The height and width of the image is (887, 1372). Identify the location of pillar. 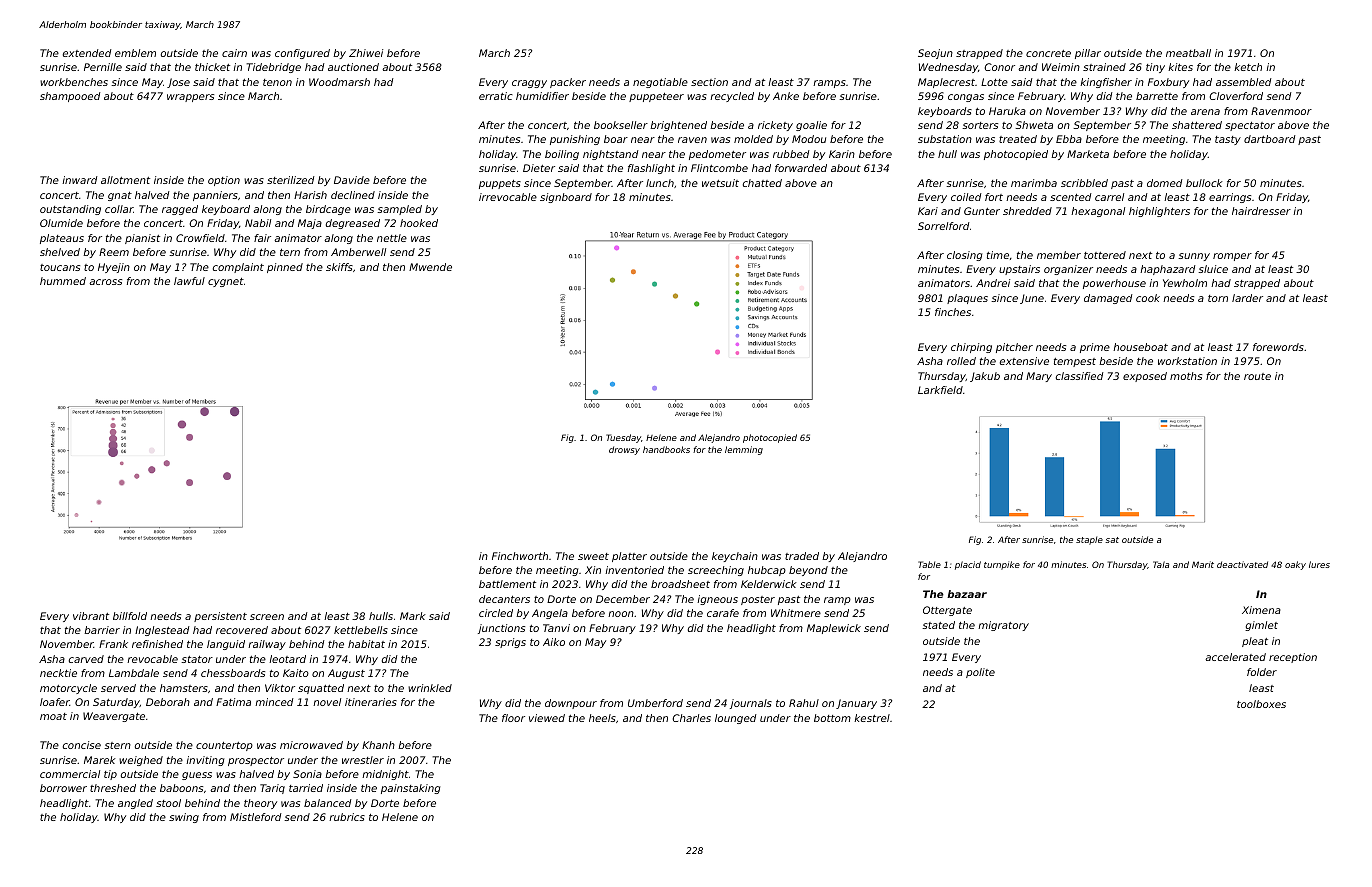
(1088, 54).
